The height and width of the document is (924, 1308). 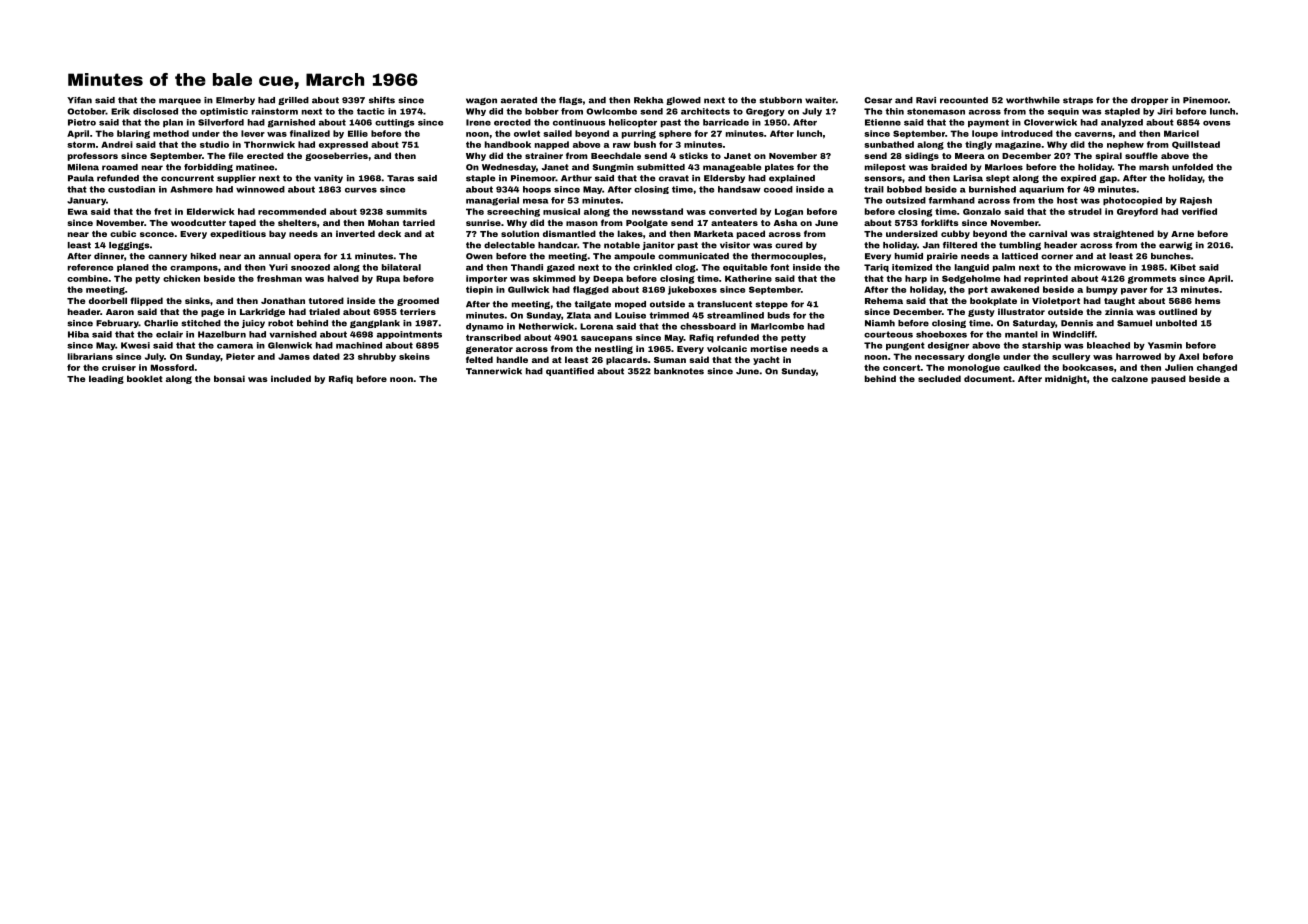 I want to click on aerated, so click(x=519, y=100).
